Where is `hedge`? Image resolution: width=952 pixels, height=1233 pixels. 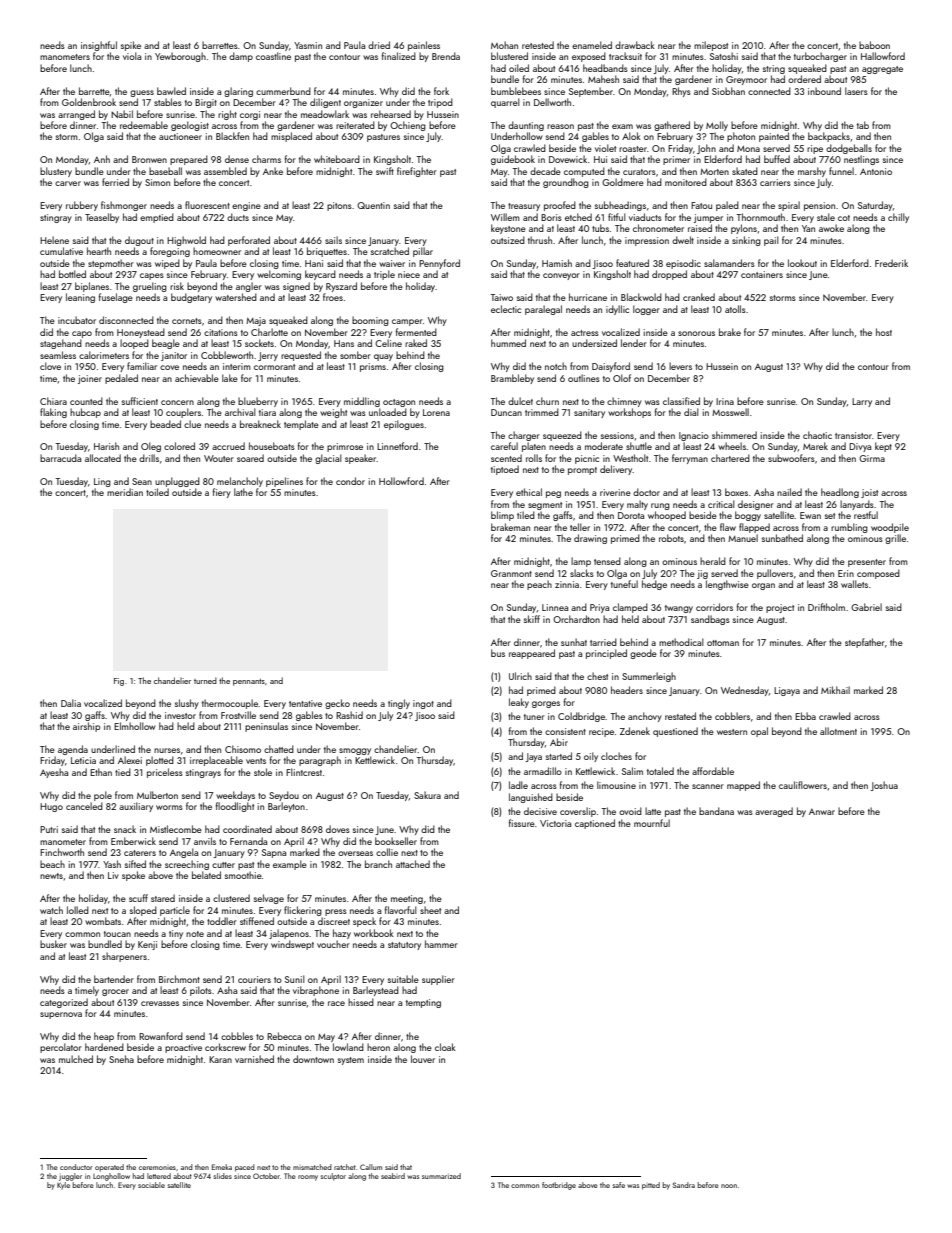 hedge is located at coordinates (654, 585).
